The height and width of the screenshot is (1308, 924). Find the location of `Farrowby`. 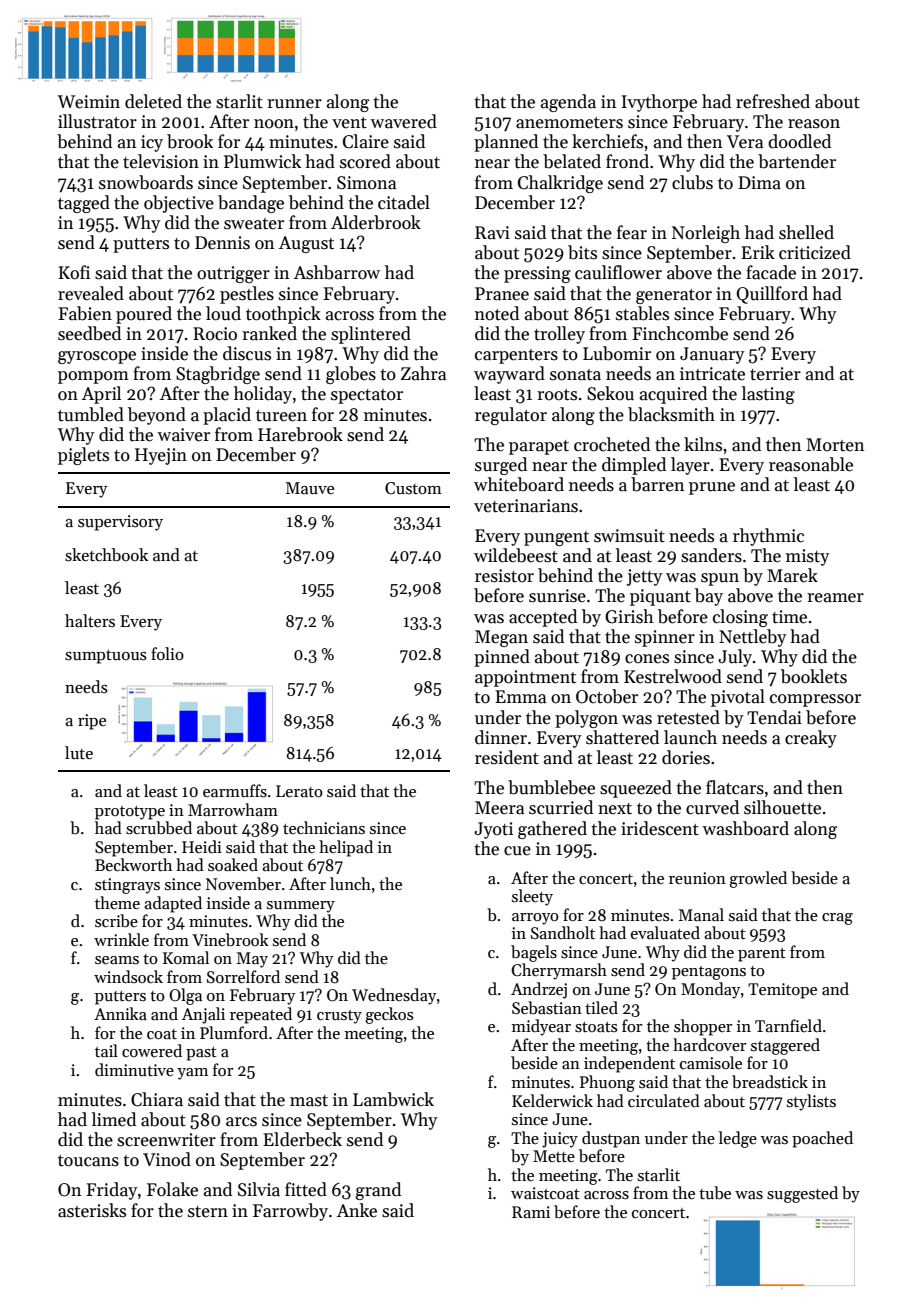

Farrowby is located at coordinates (290, 1212).
